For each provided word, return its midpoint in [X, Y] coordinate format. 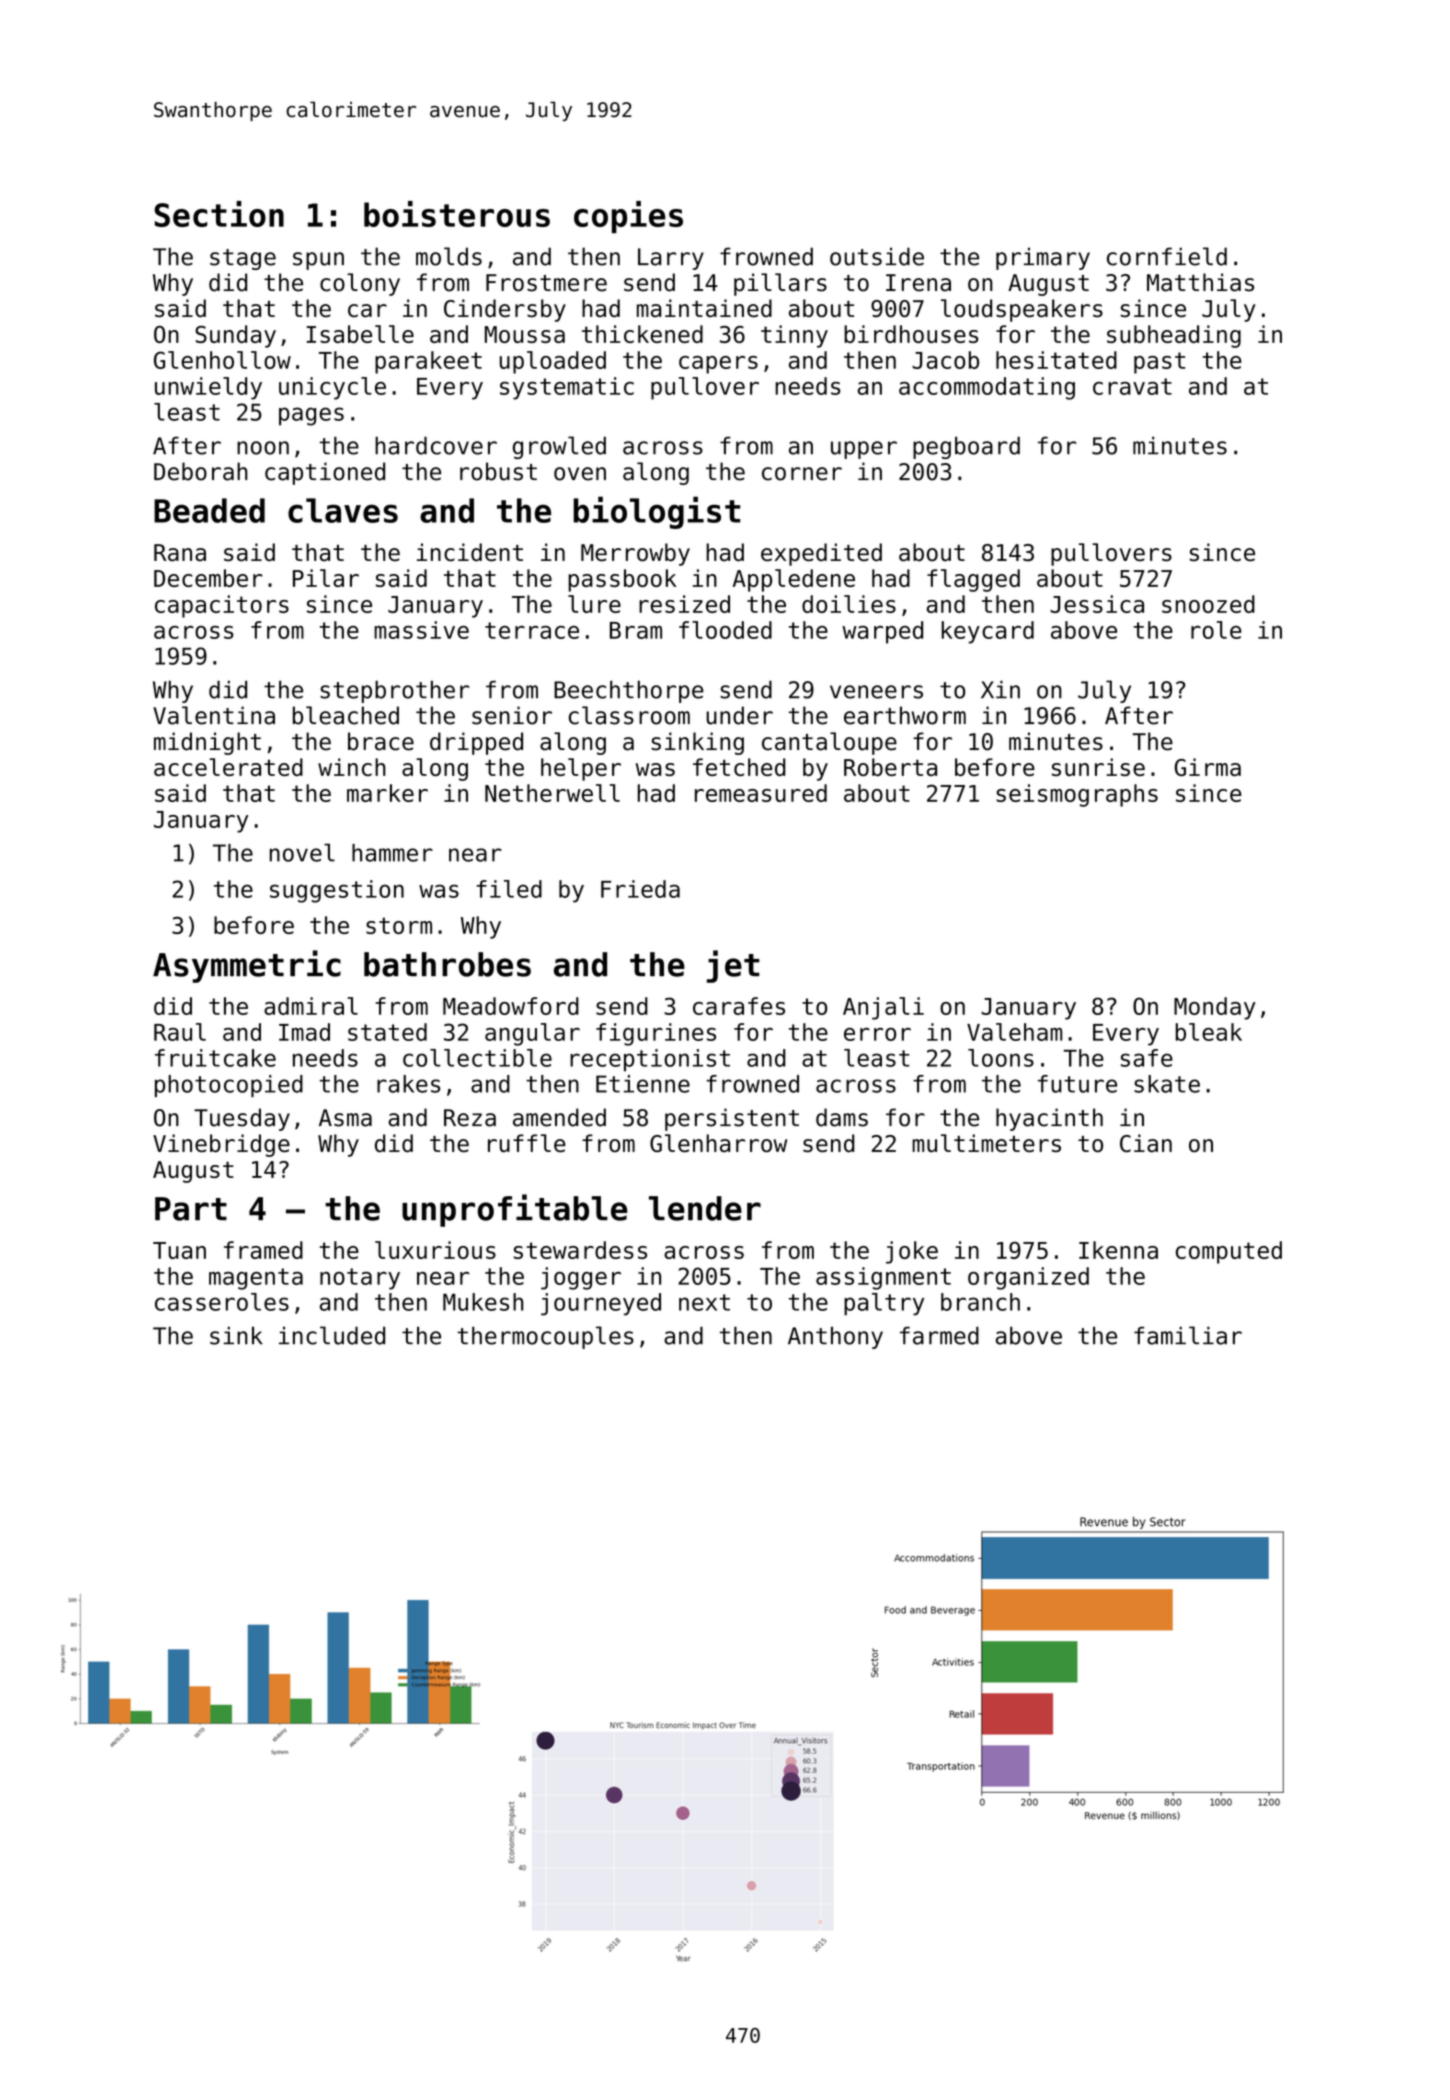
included [332, 1335]
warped [882, 632]
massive [421, 630]
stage [243, 259]
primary [1043, 258]
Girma [1208, 767]
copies [628, 217]
